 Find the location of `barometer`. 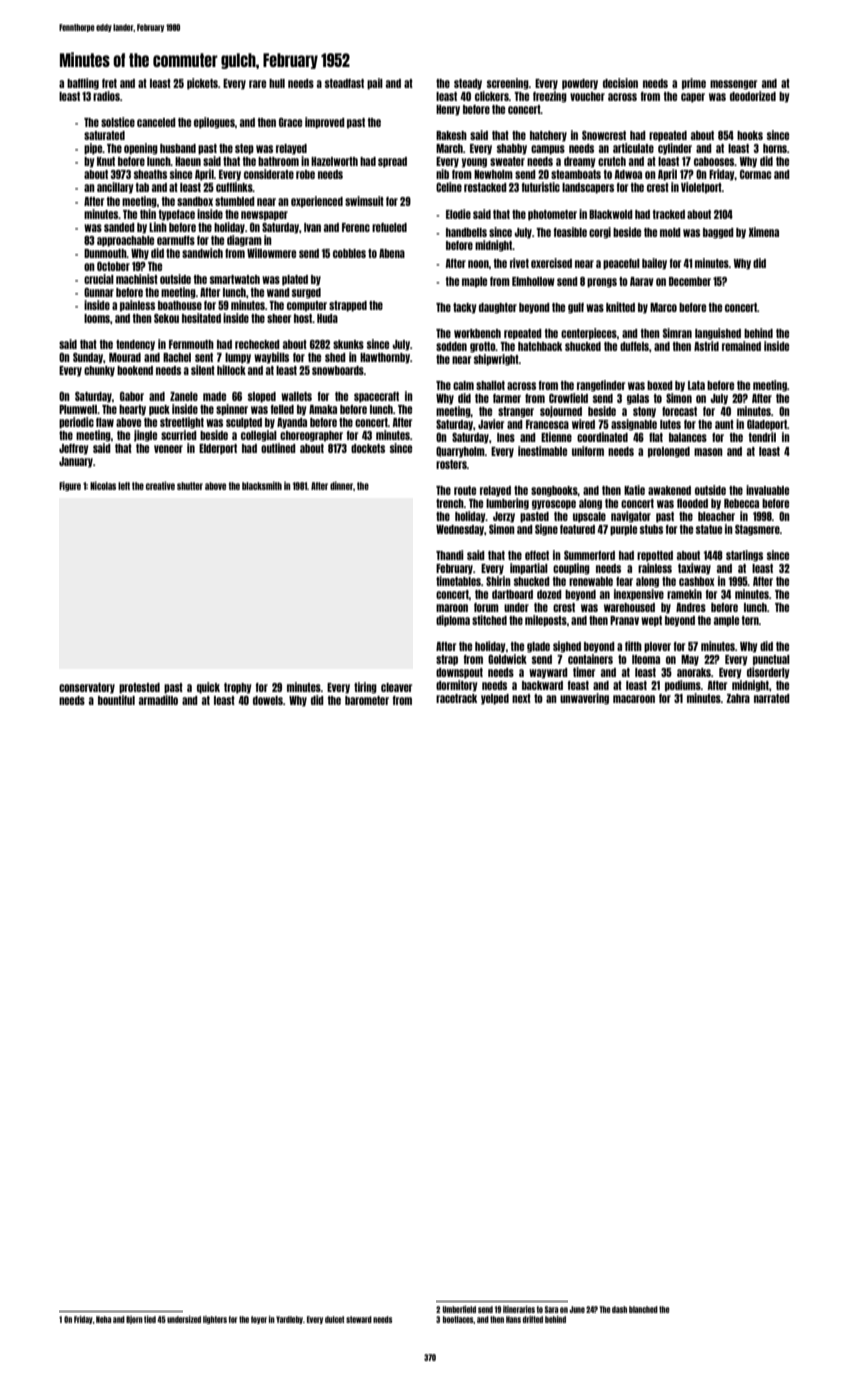

barometer is located at coordinates (367, 700).
